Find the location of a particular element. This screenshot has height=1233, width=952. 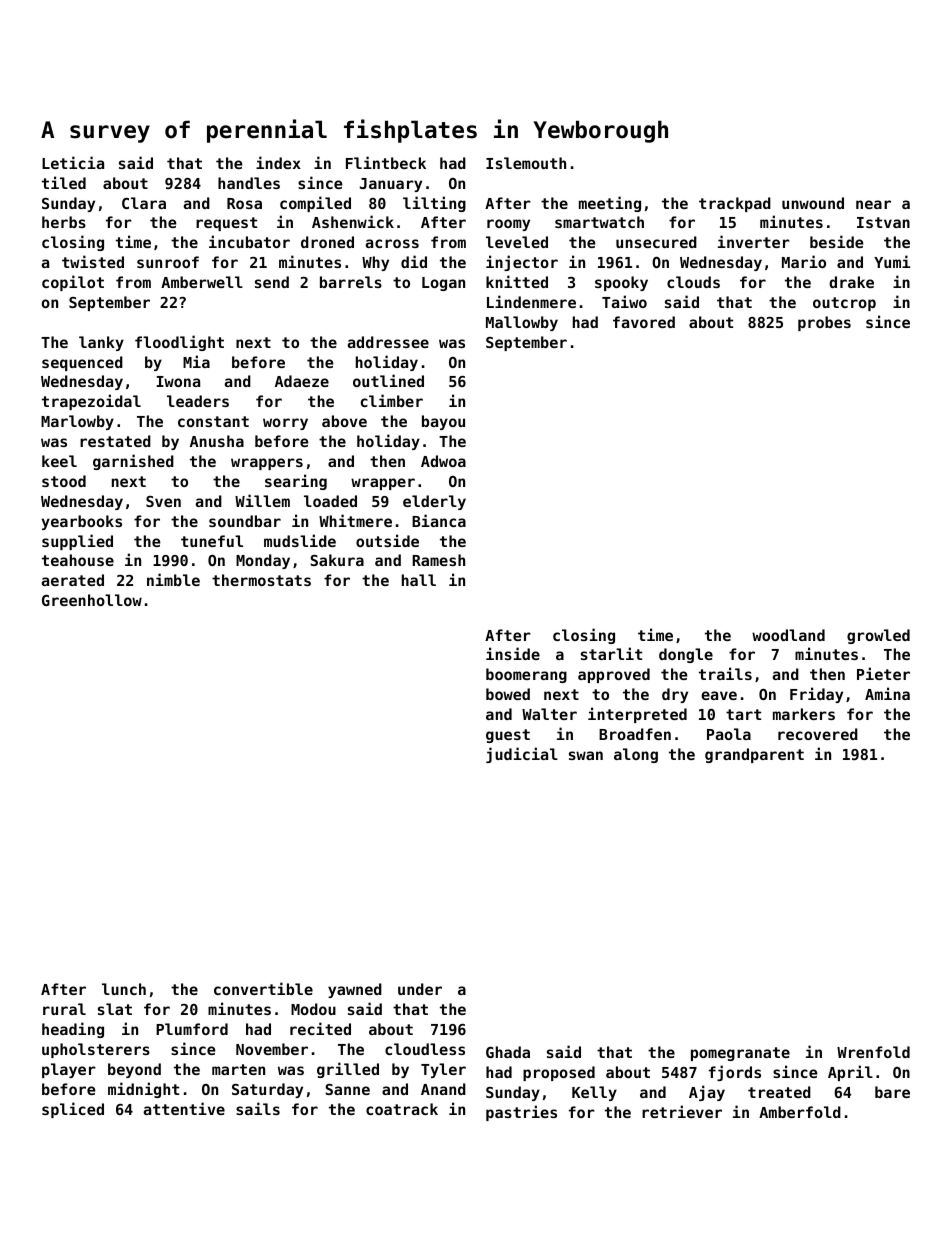

favored is located at coordinates (644, 322).
